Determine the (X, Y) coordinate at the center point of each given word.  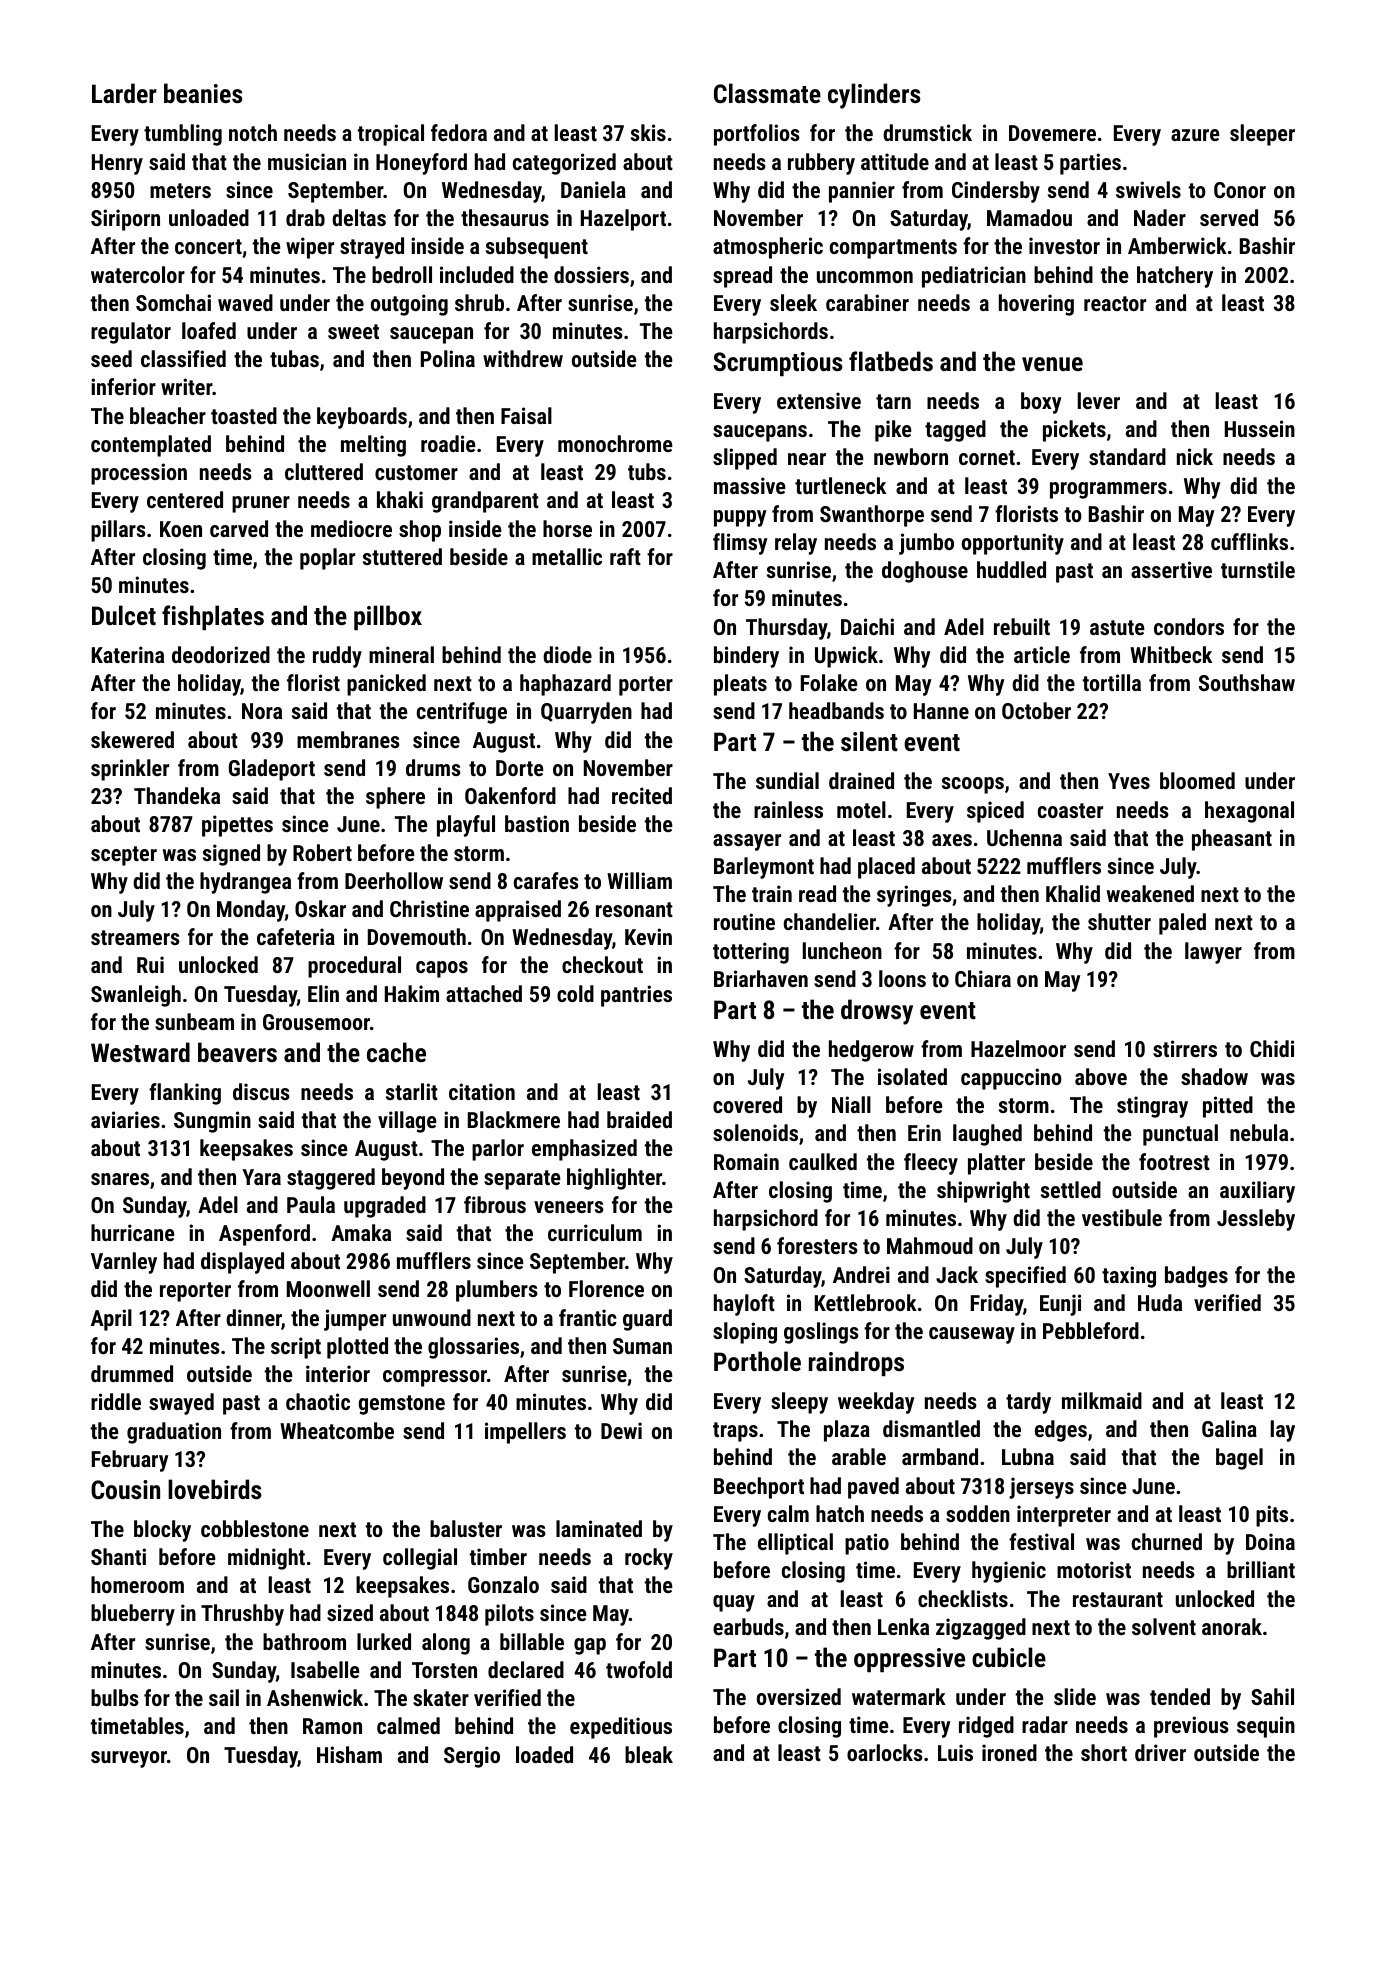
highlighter (614, 1179)
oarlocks (885, 1752)
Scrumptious (778, 364)
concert (208, 246)
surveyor (129, 1759)
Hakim (412, 993)
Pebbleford (1091, 1330)
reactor (1115, 303)
